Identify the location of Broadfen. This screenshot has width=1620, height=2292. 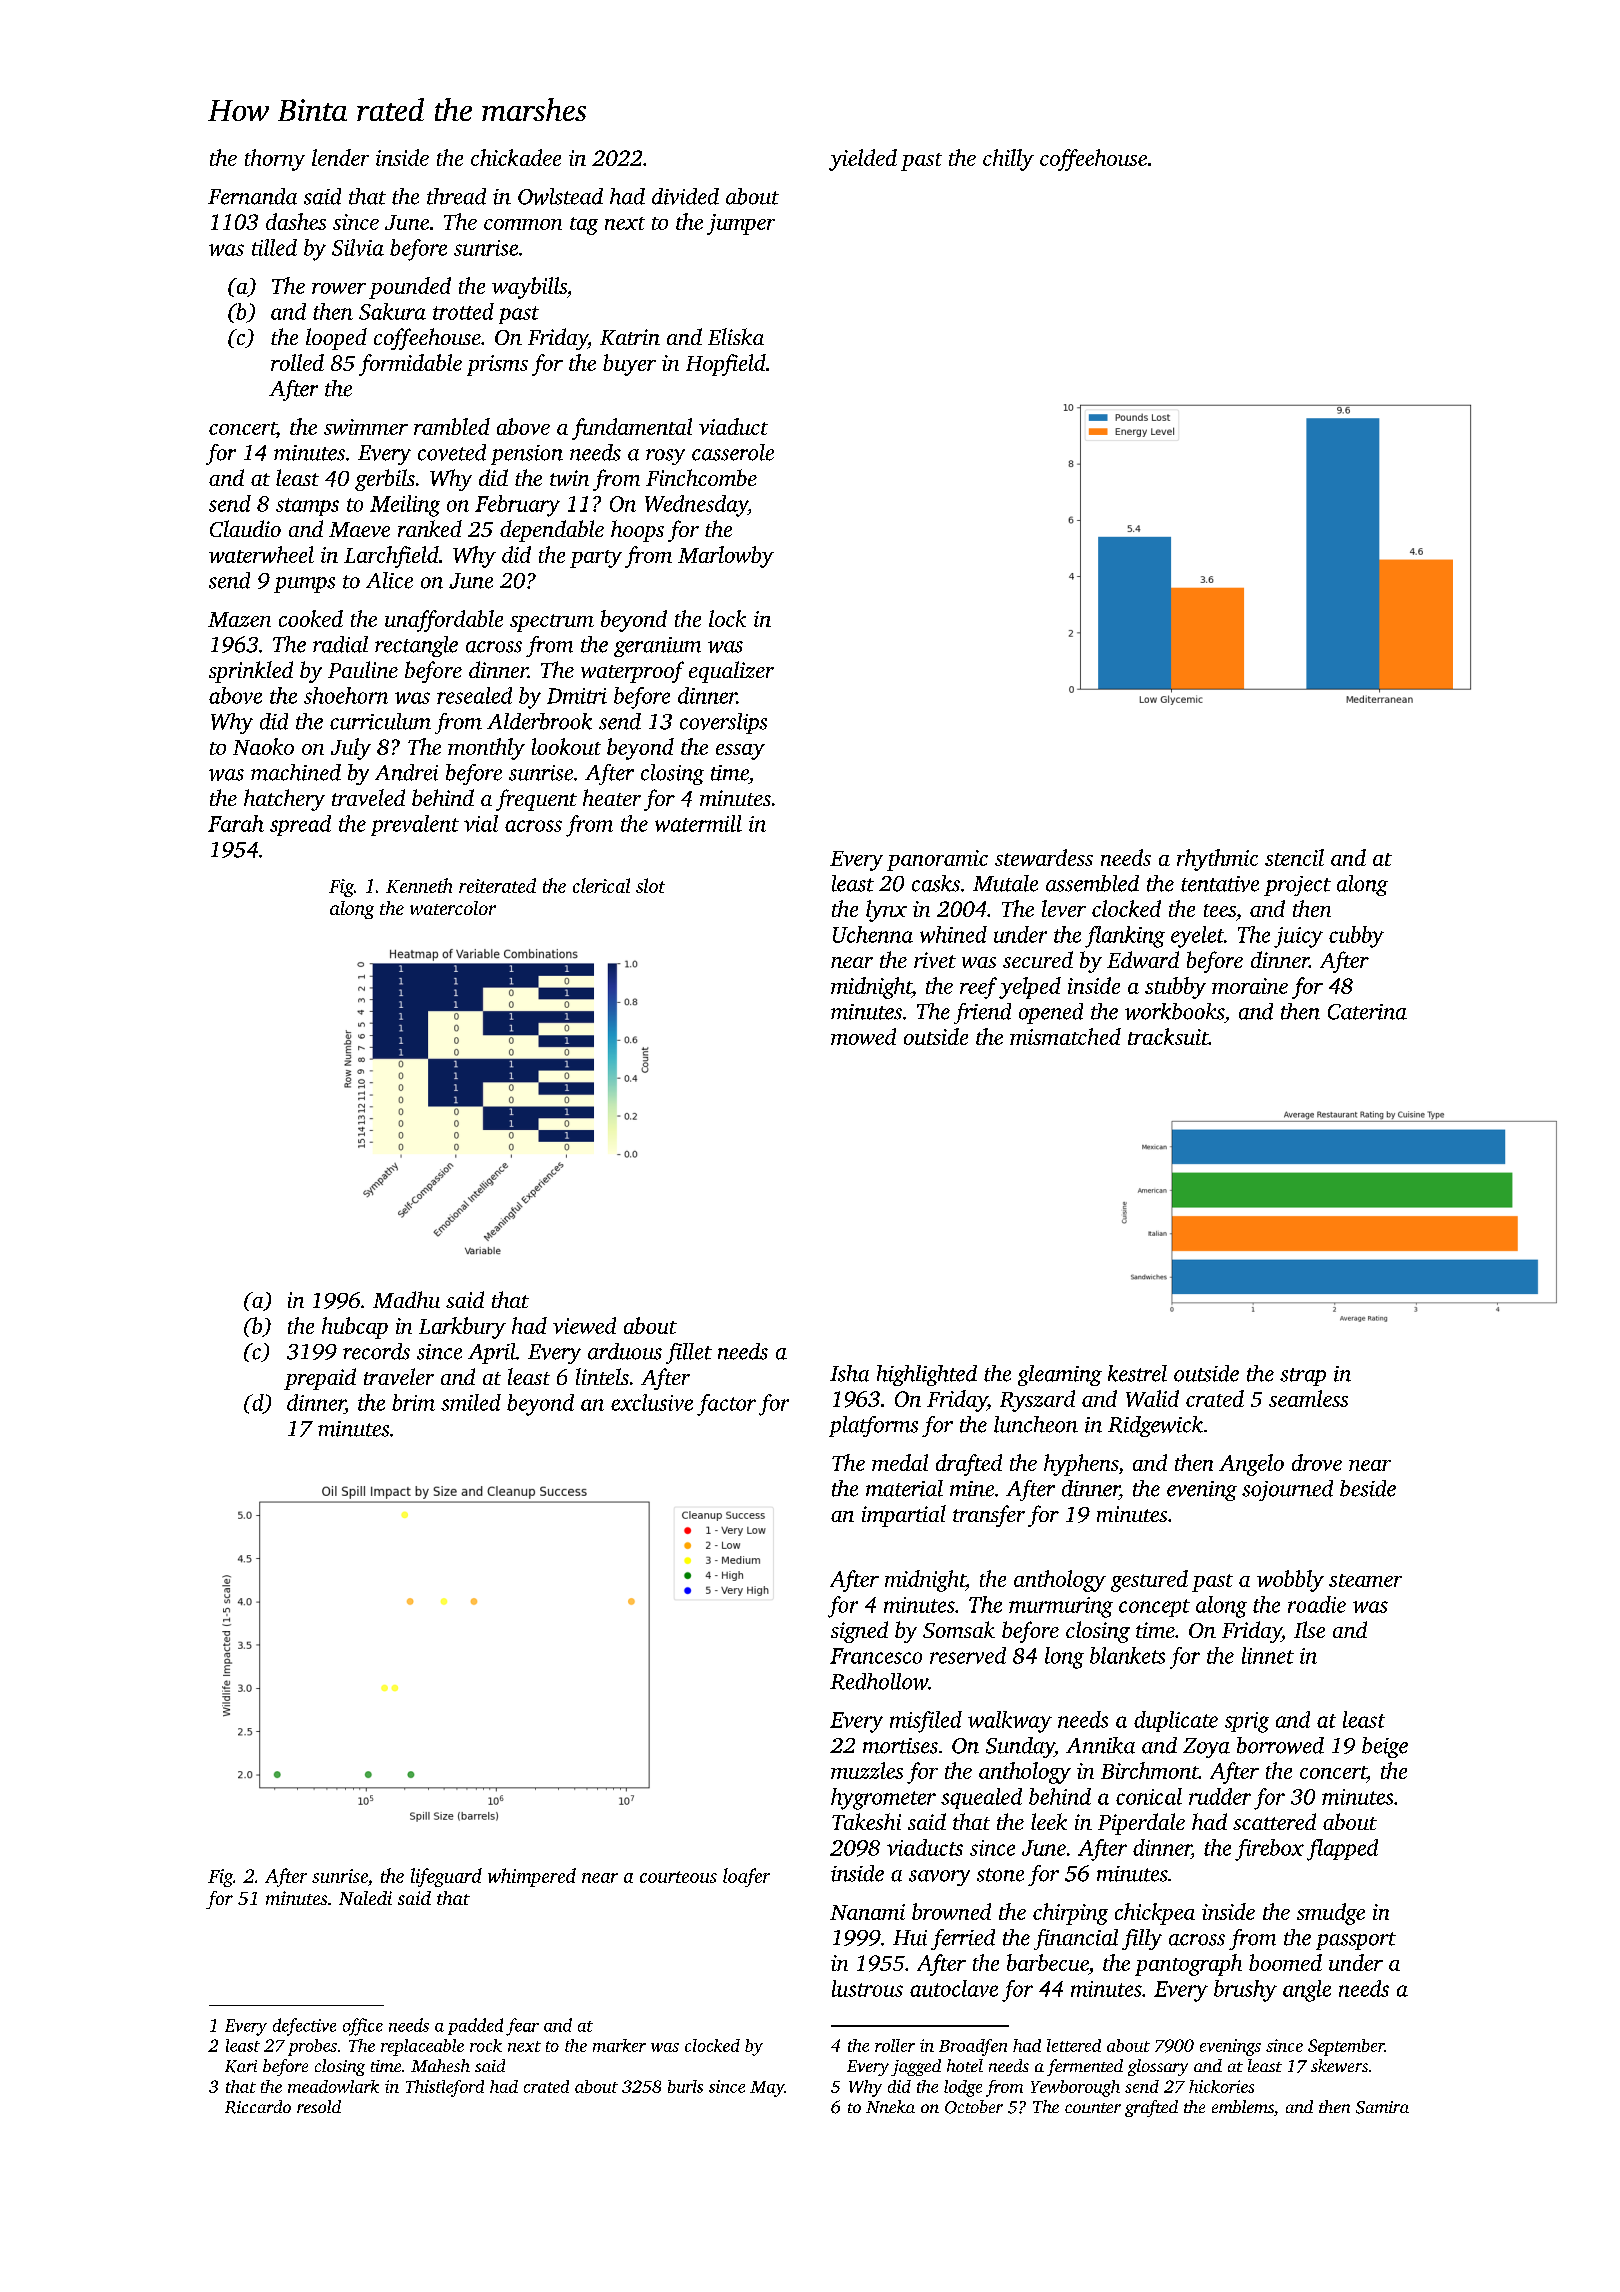
(973, 2047).
